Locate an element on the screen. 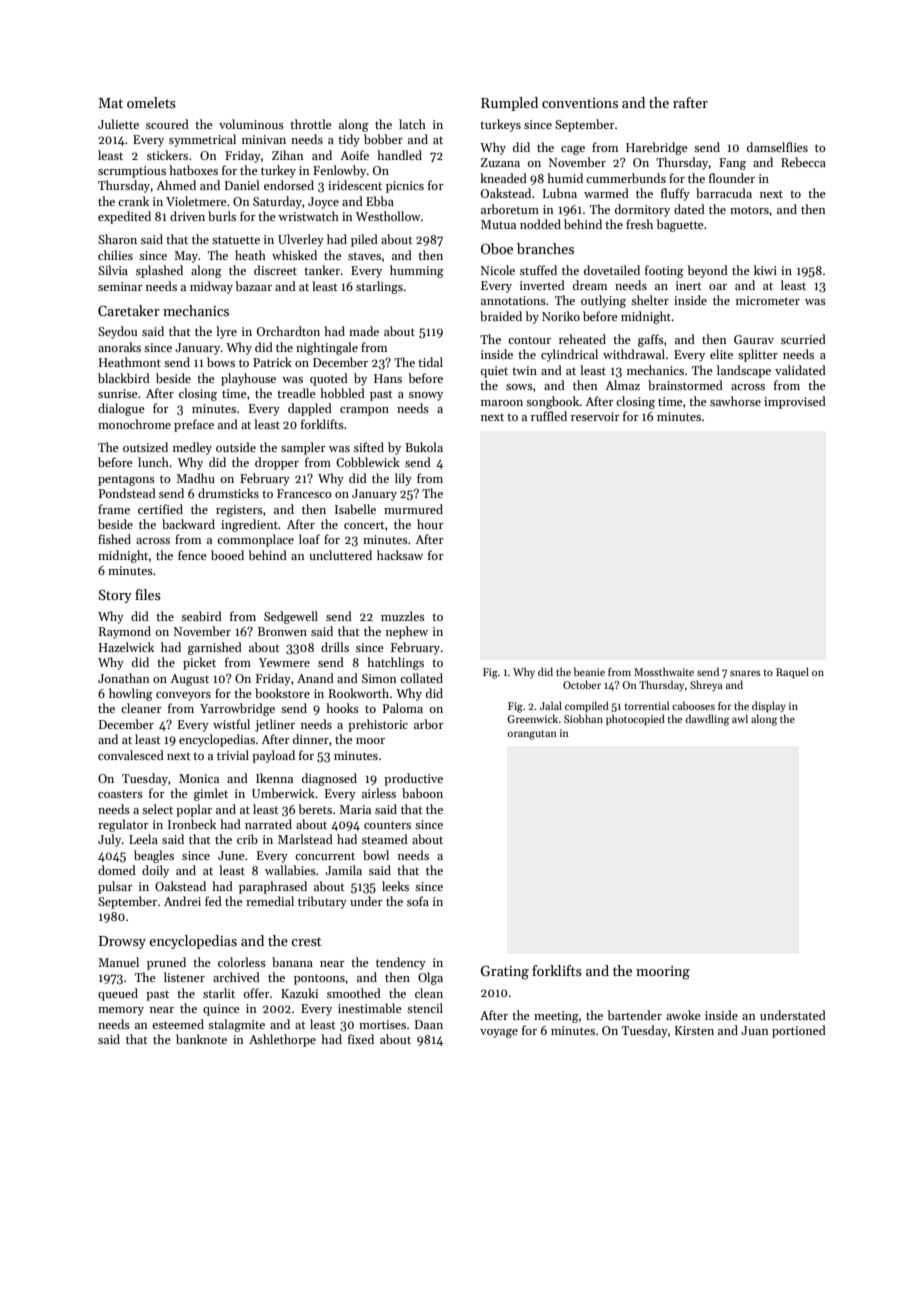 This screenshot has width=924, height=1308. hatchlings is located at coordinates (395, 663).
